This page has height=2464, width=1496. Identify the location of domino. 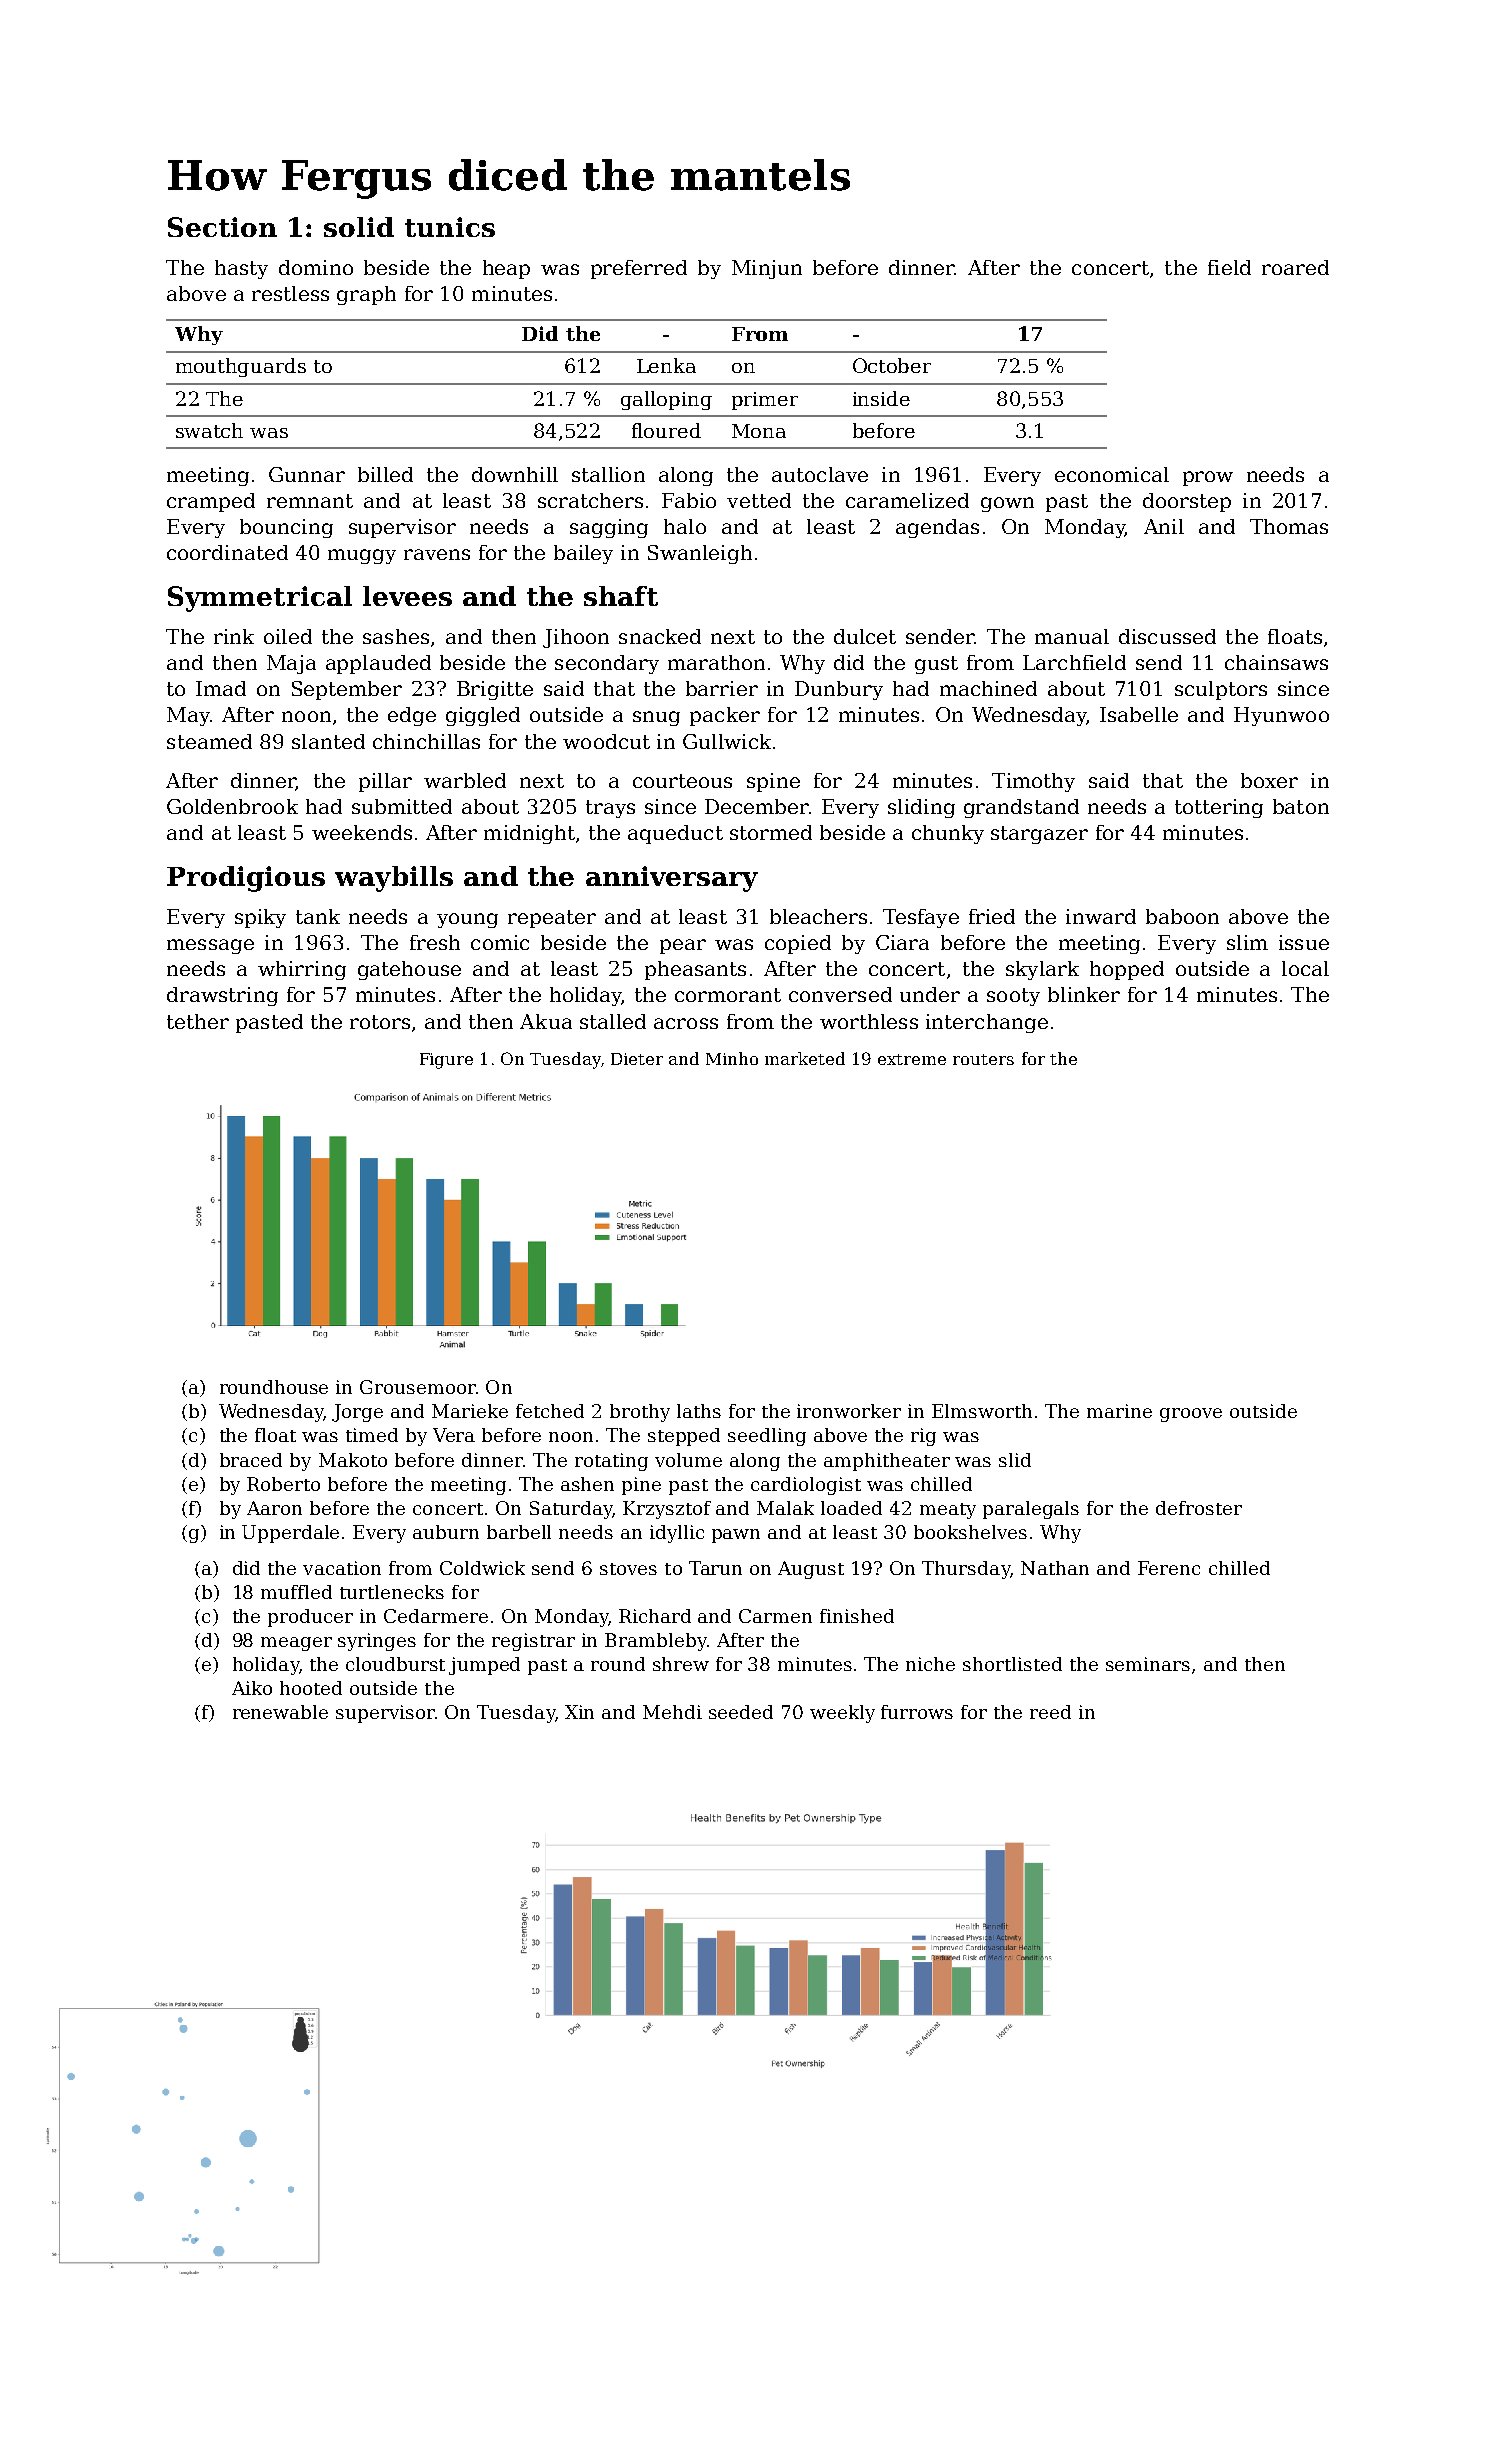
(316, 267).
